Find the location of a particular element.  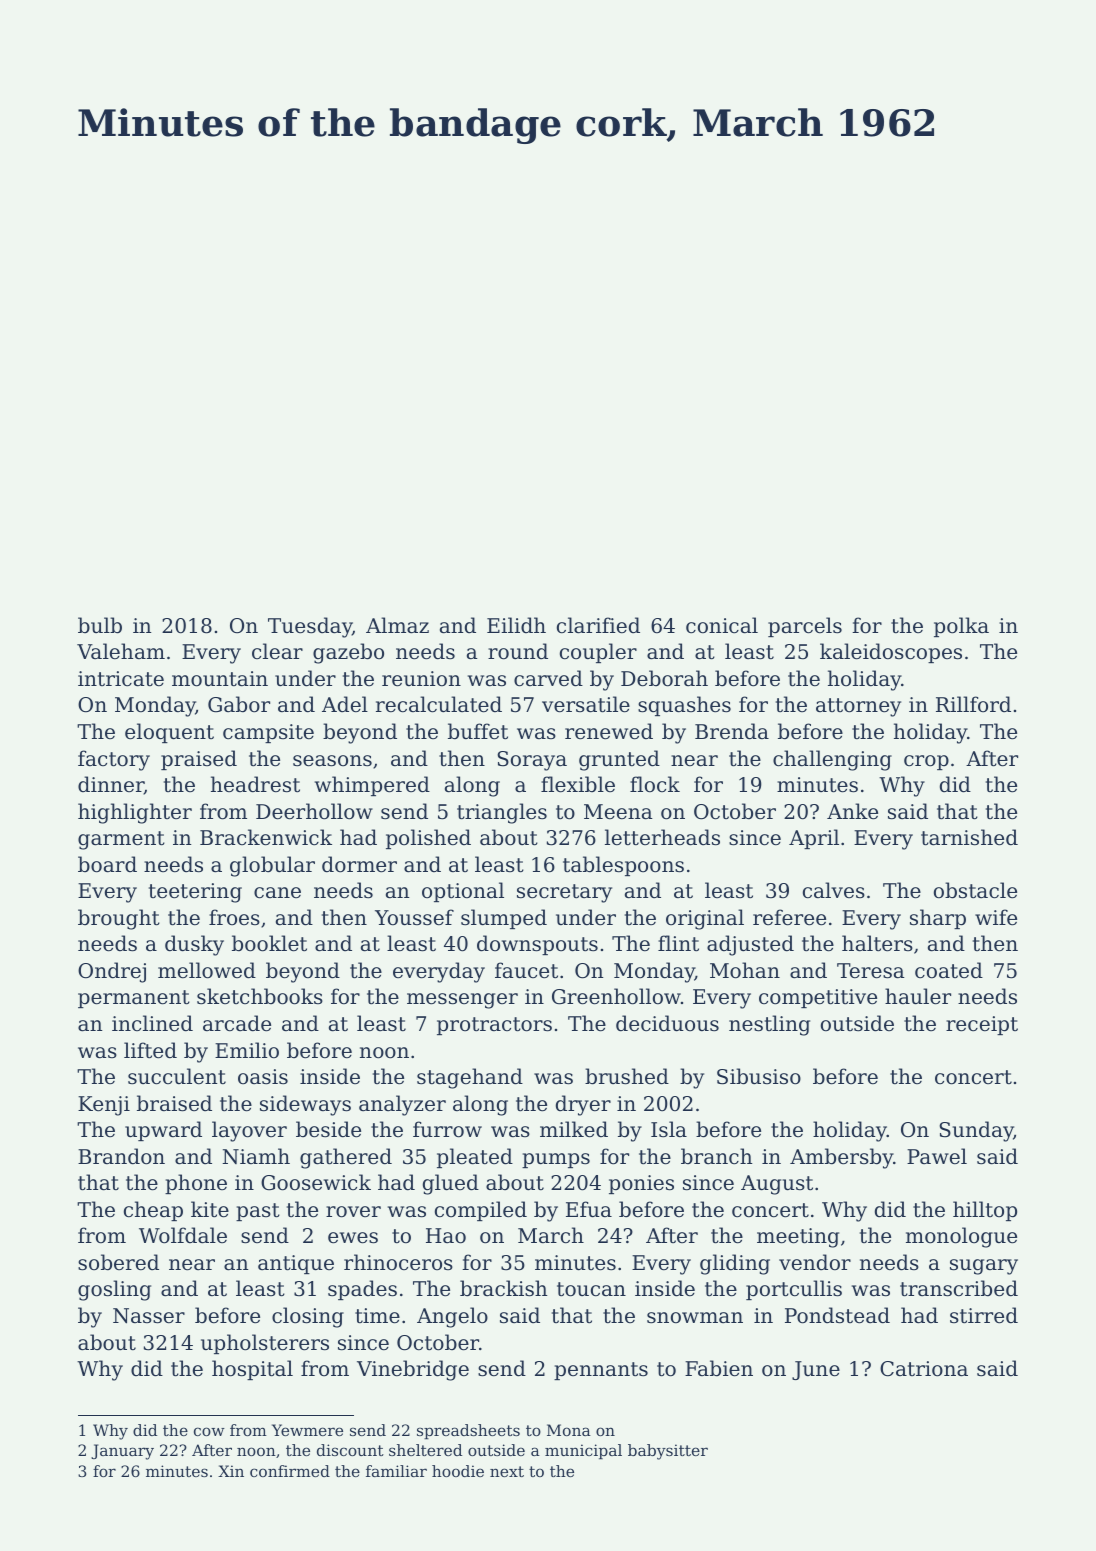

triangles is located at coordinates (502, 813).
